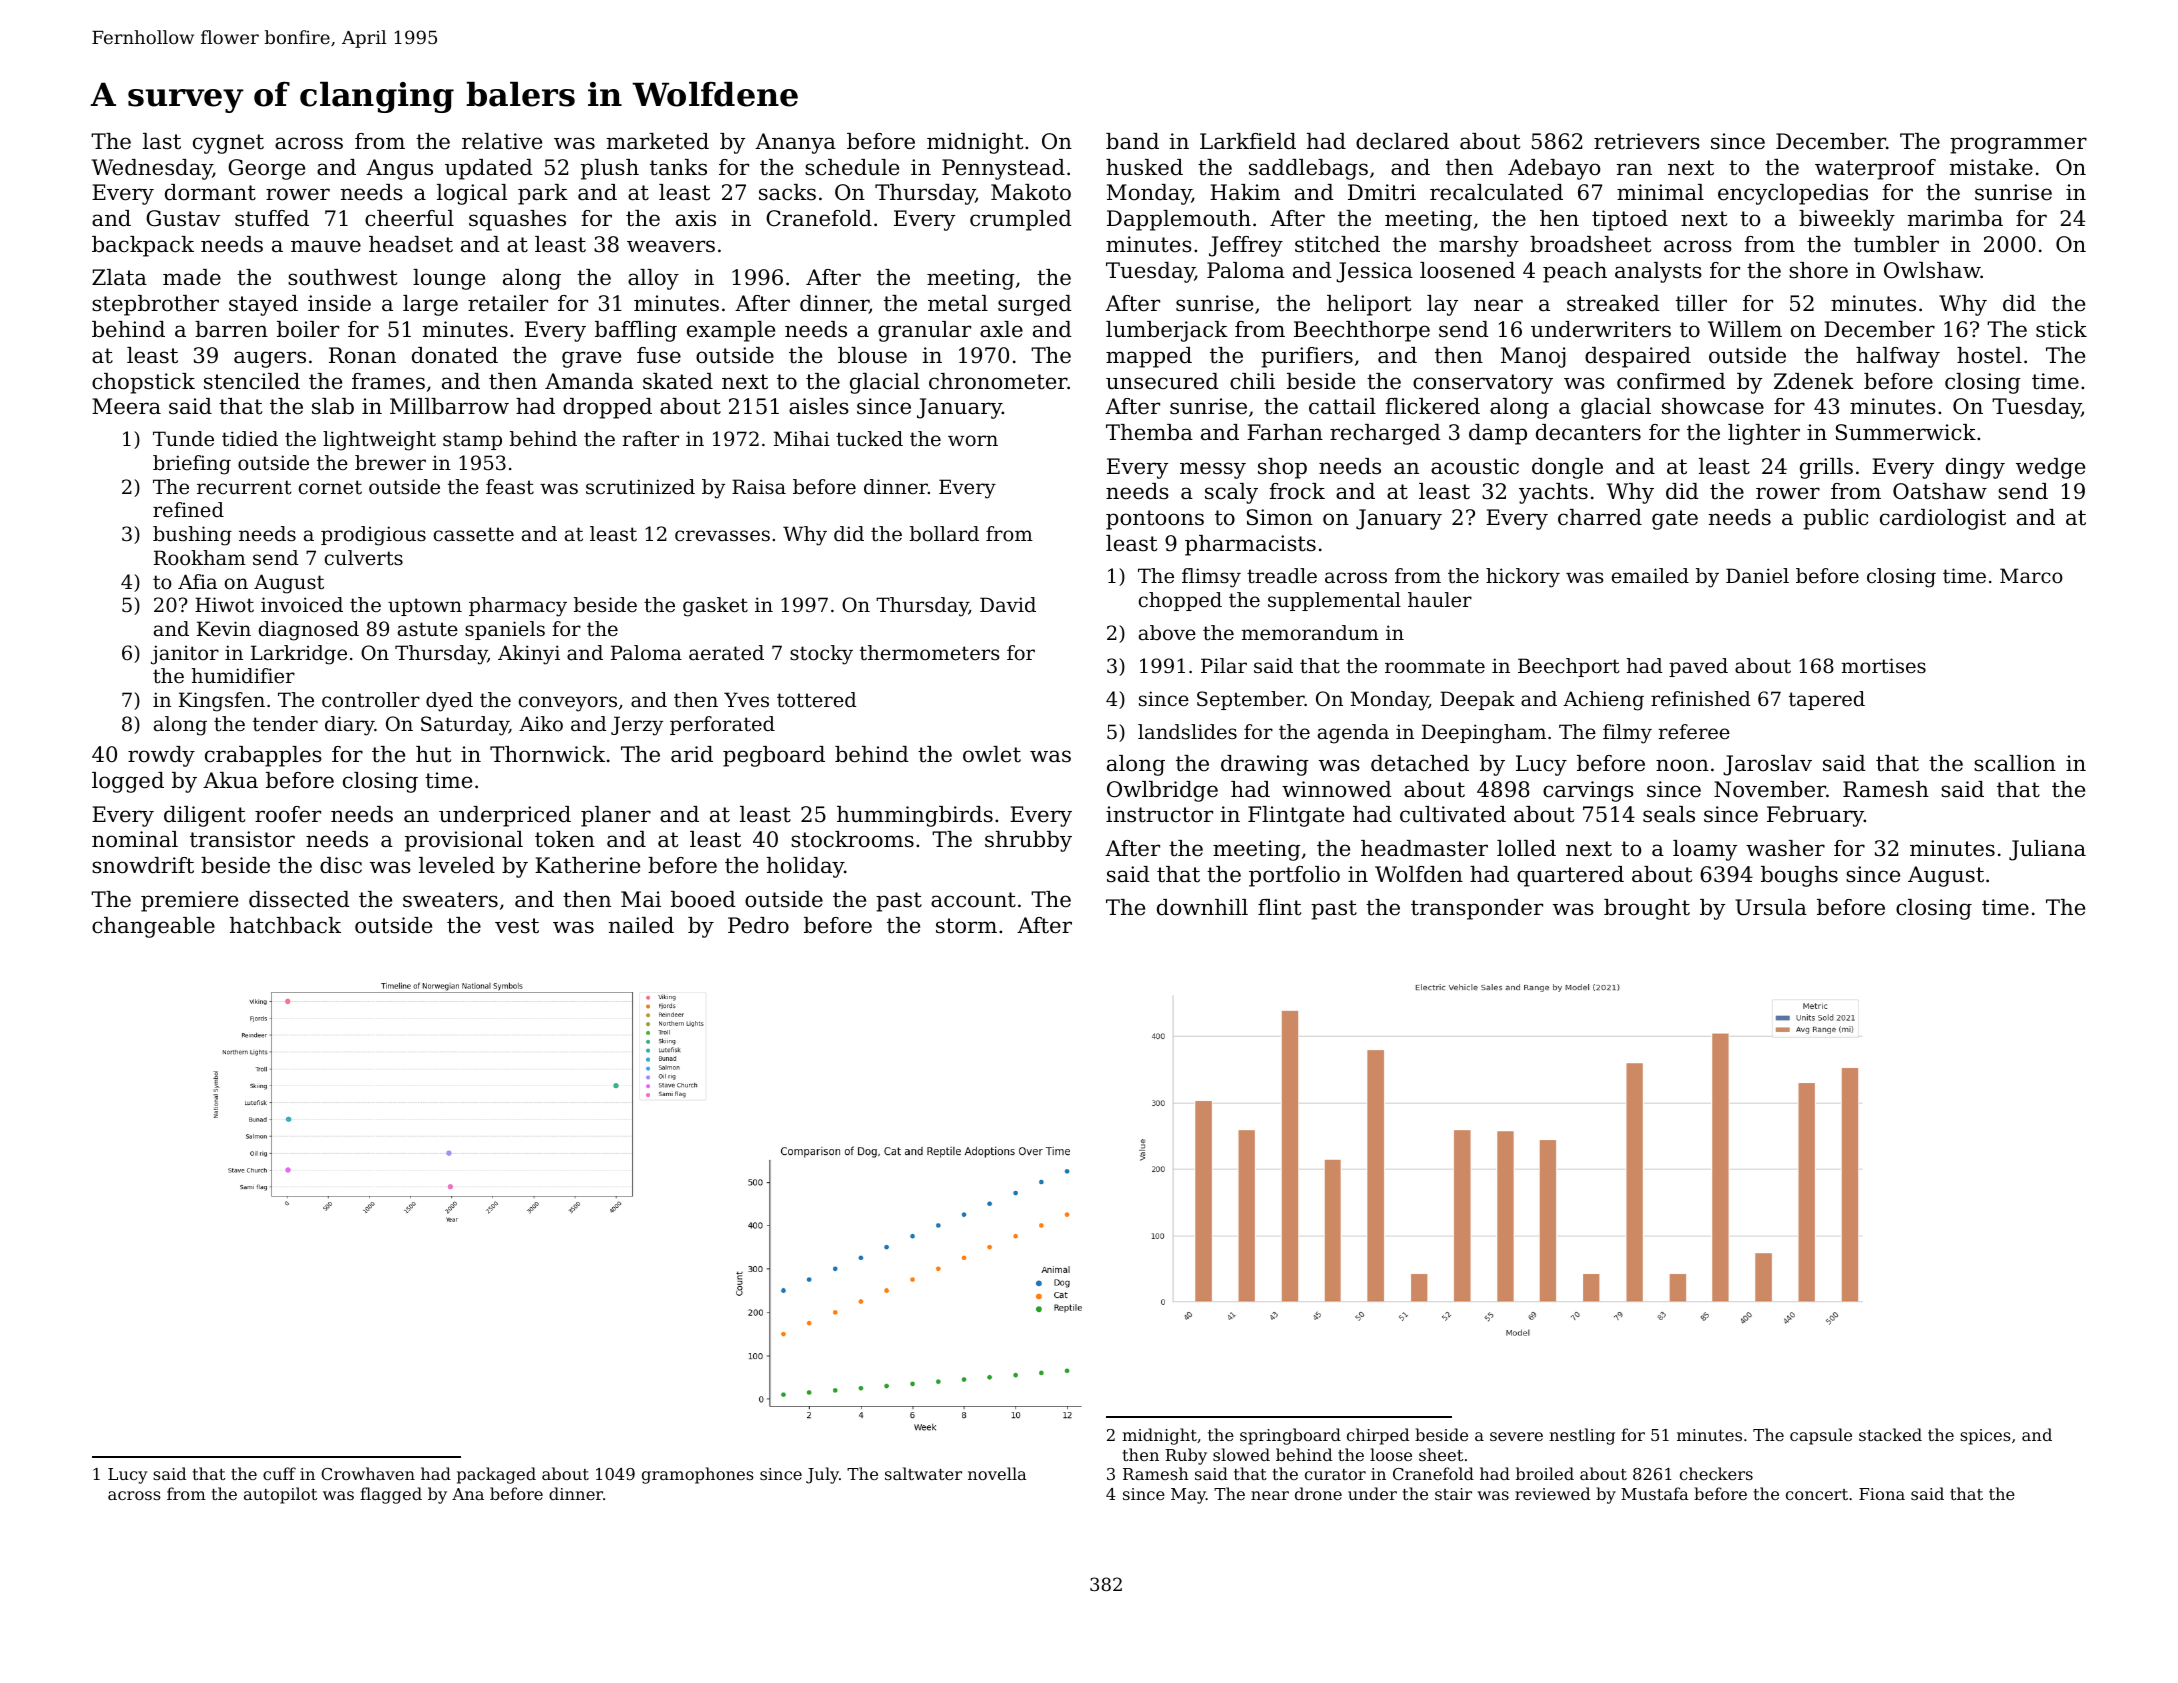 This screenshot has height=1683, width=2178. Describe the element at coordinates (2015, 763) in the screenshot. I see `scallion` at that location.
